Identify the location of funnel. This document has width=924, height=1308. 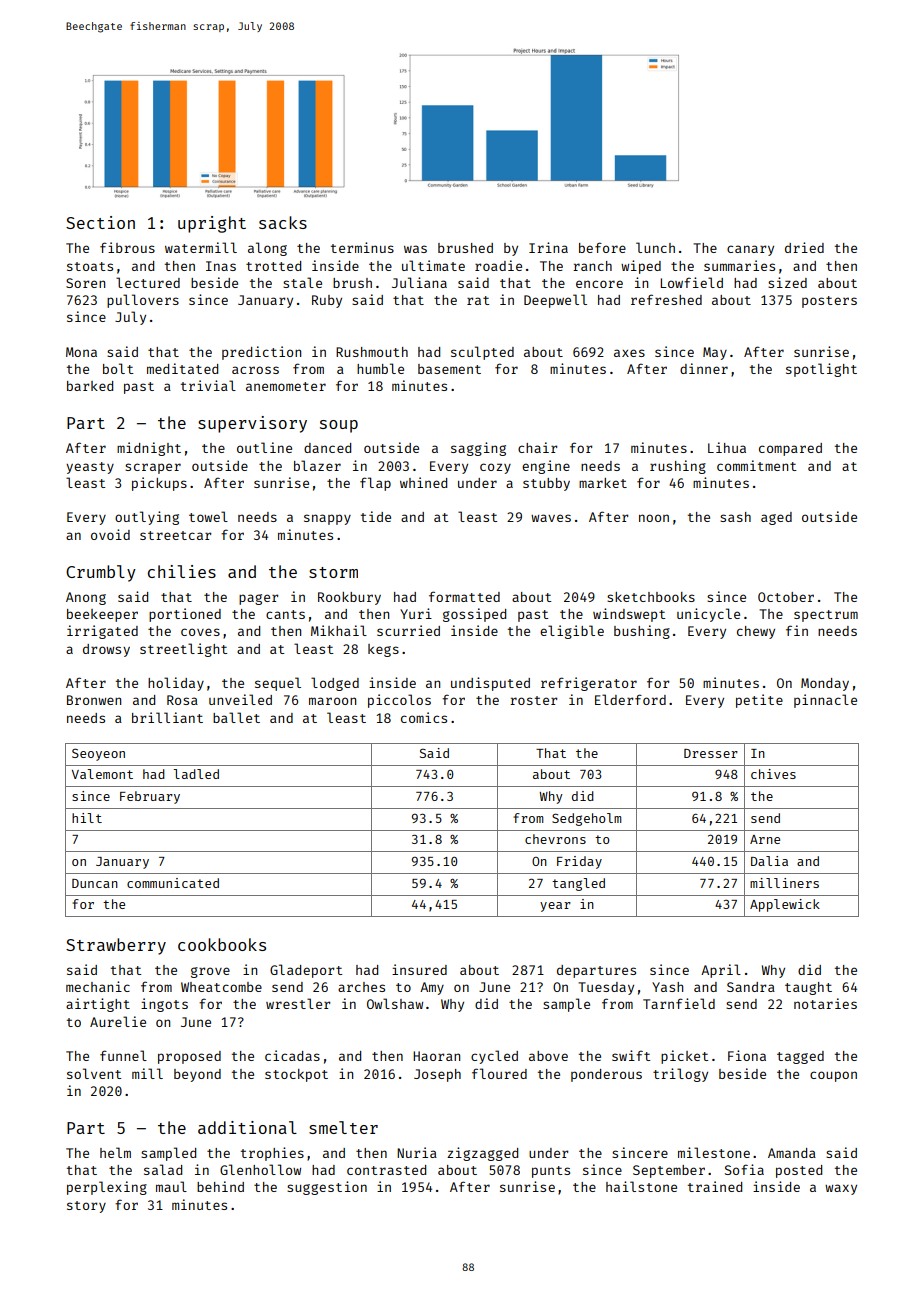
(123, 1055).
